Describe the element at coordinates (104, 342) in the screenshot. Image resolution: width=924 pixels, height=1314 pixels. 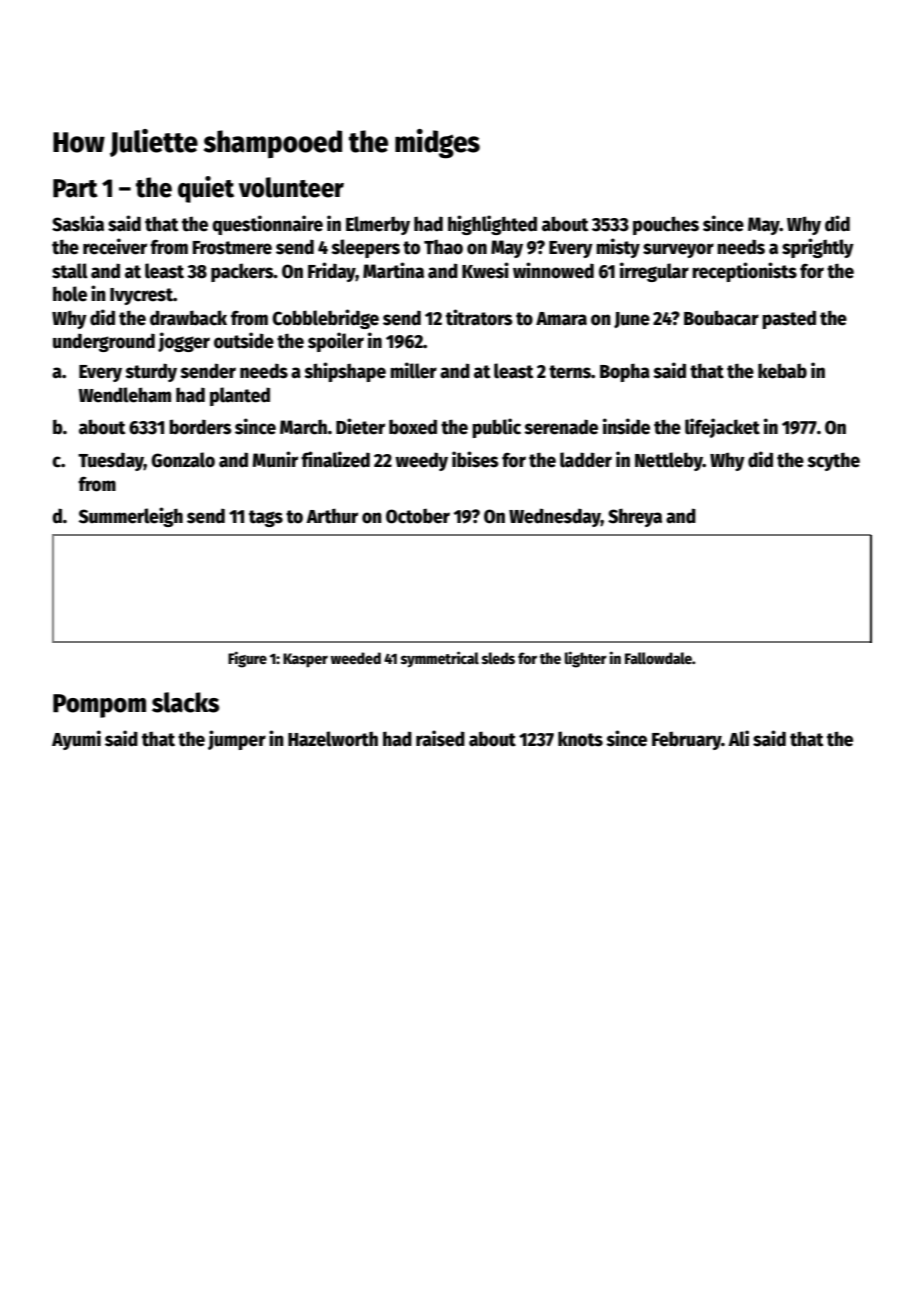
I see `underground` at that location.
